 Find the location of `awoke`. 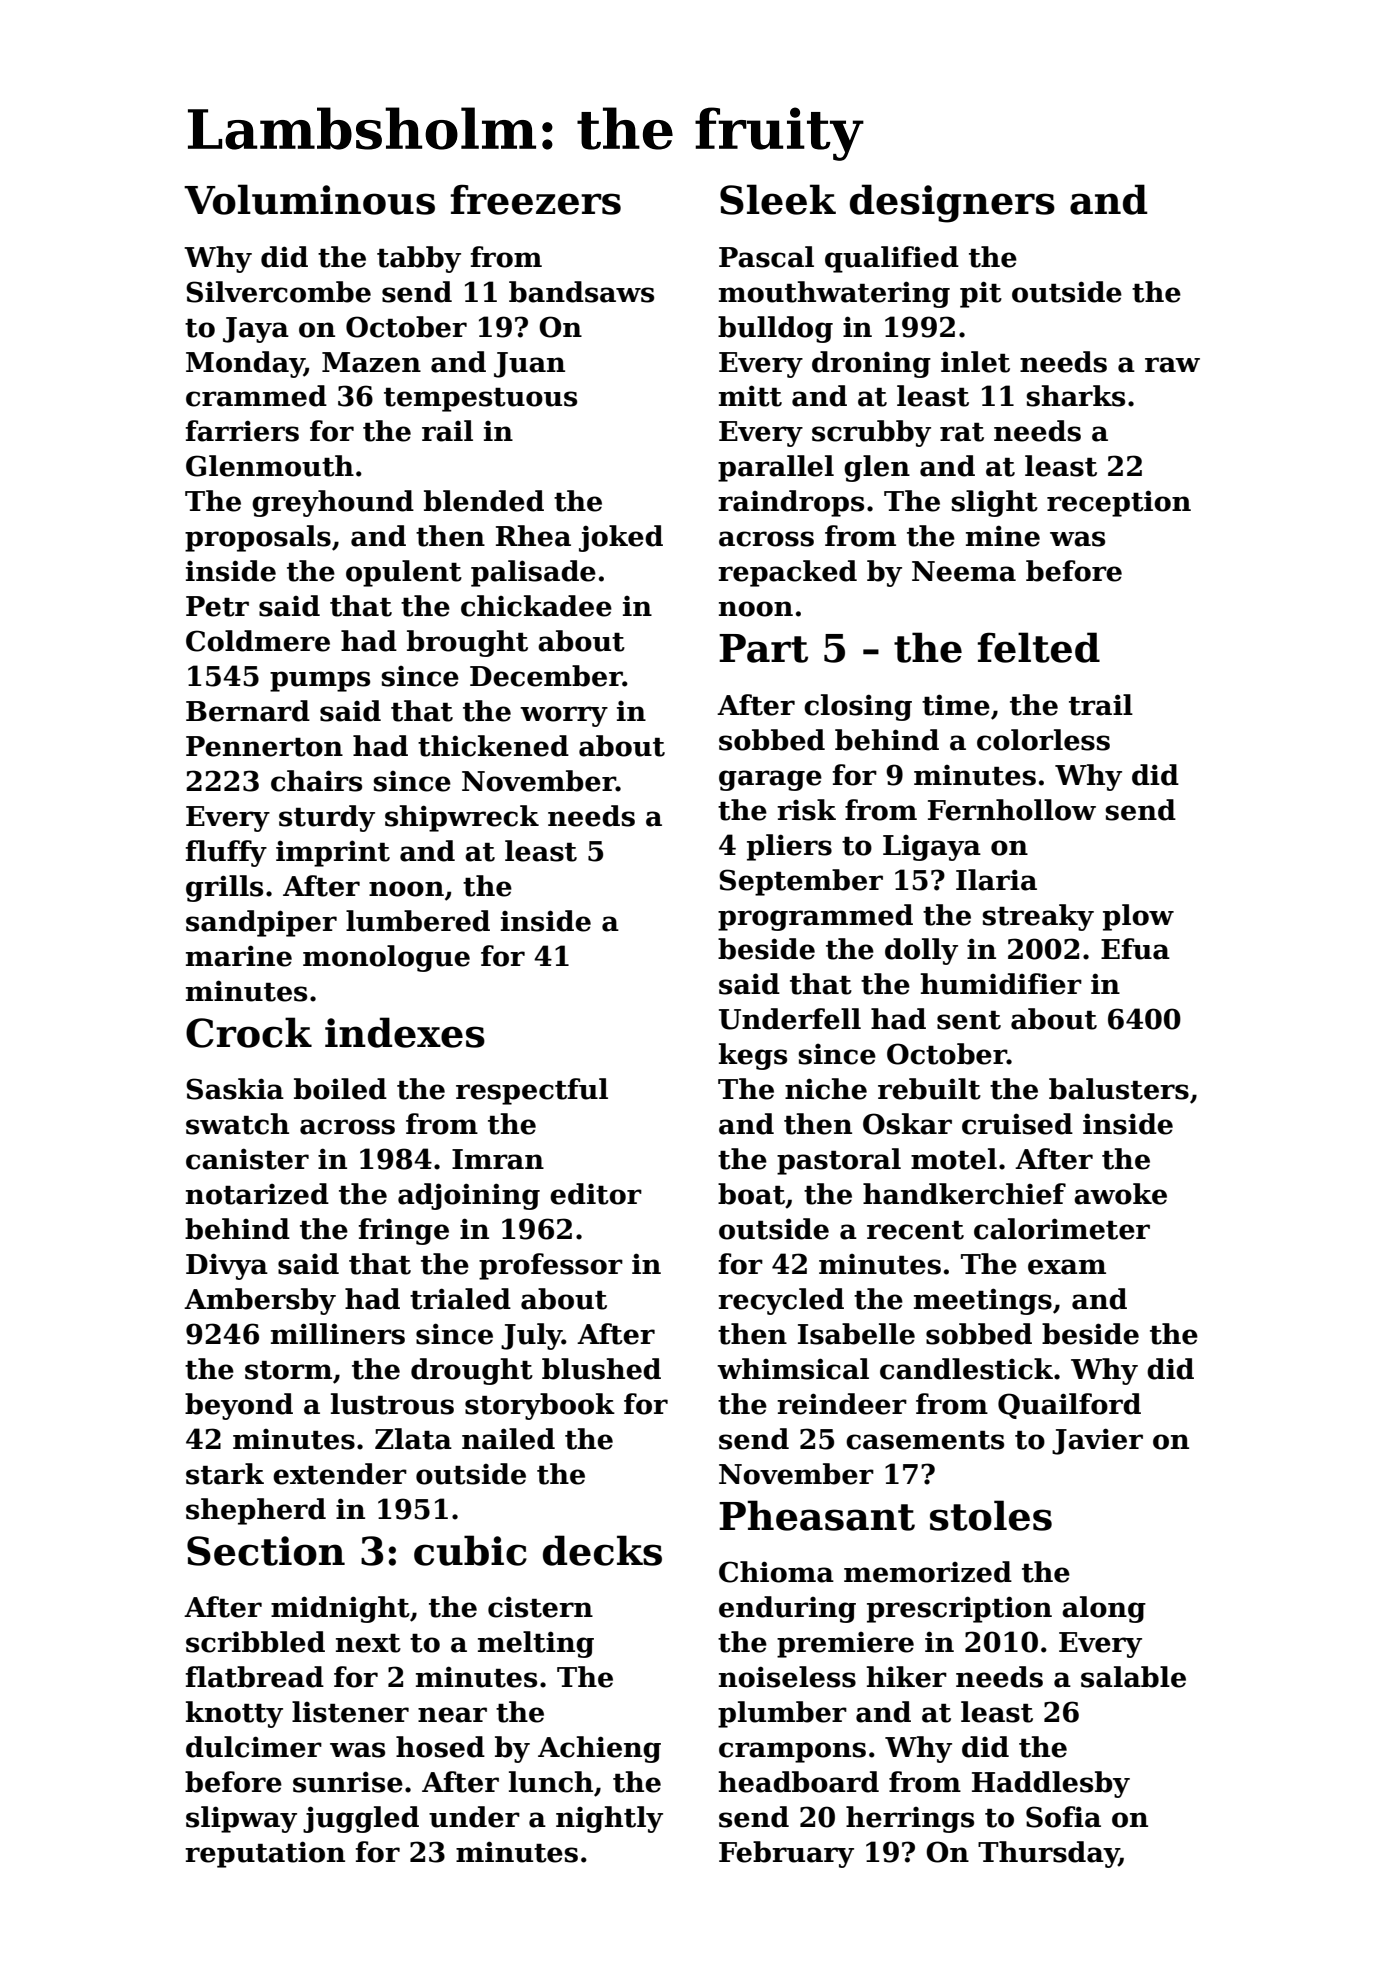

awoke is located at coordinates (1120, 1194).
